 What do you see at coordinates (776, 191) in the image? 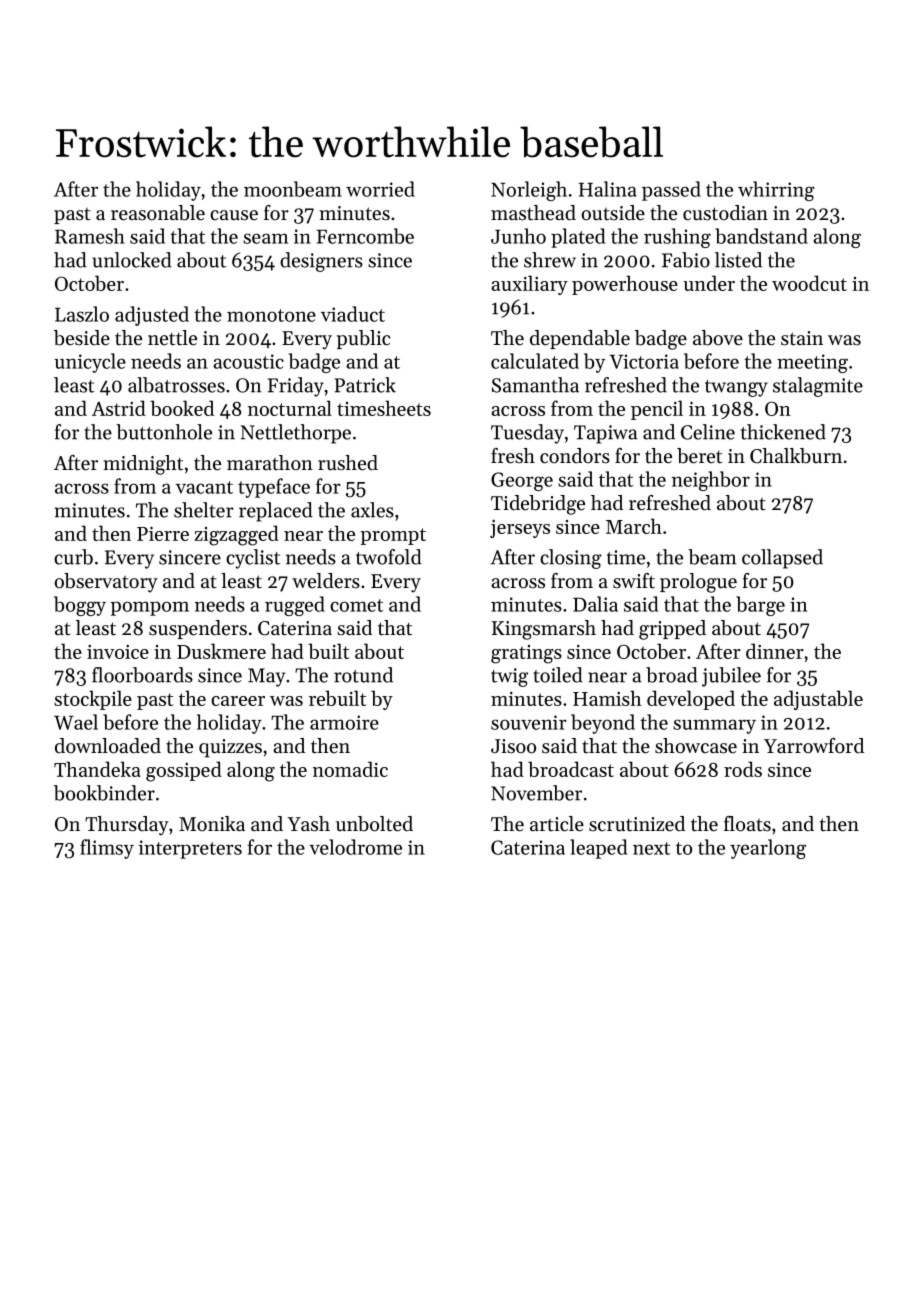
I see `whirring` at bounding box center [776, 191].
